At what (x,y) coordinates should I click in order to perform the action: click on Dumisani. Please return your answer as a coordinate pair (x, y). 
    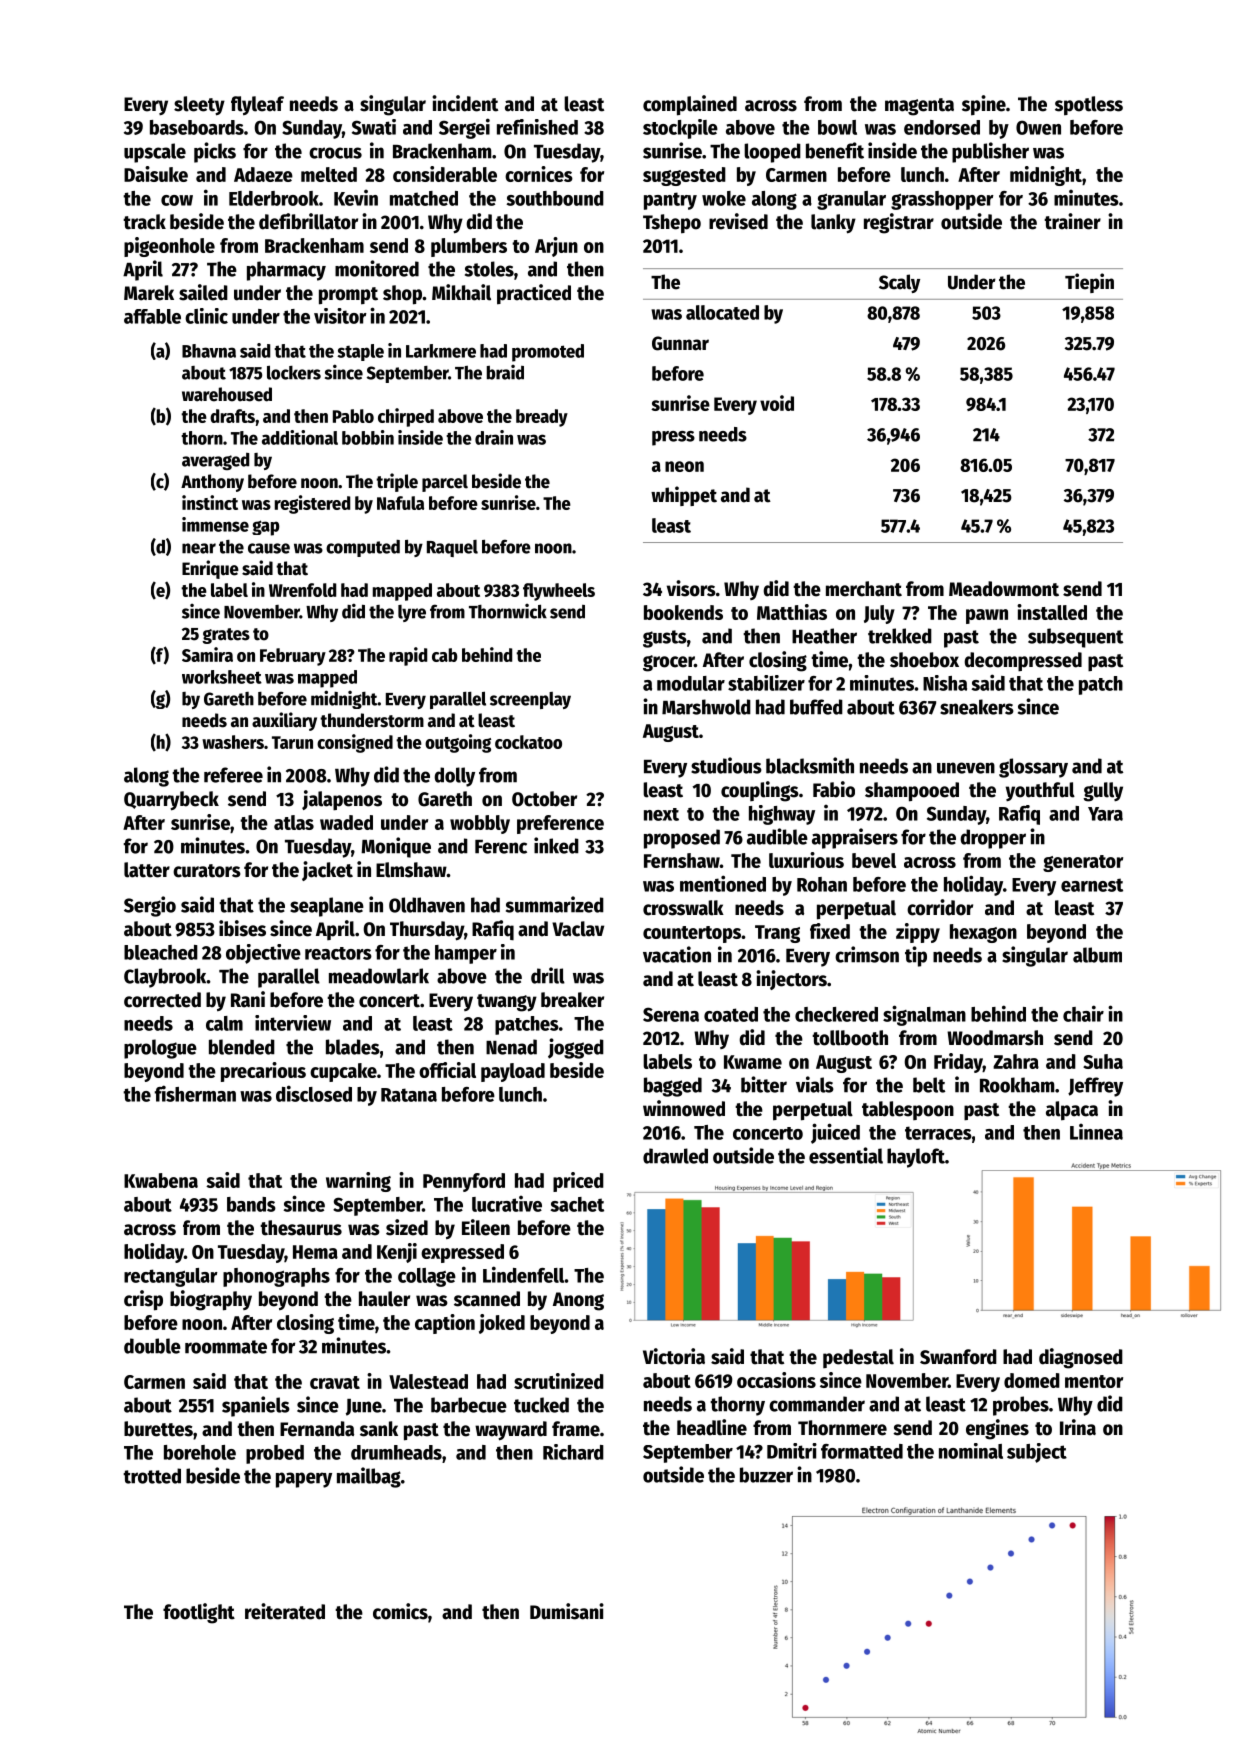
    Looking at the image, I should click on (567, 1611).
